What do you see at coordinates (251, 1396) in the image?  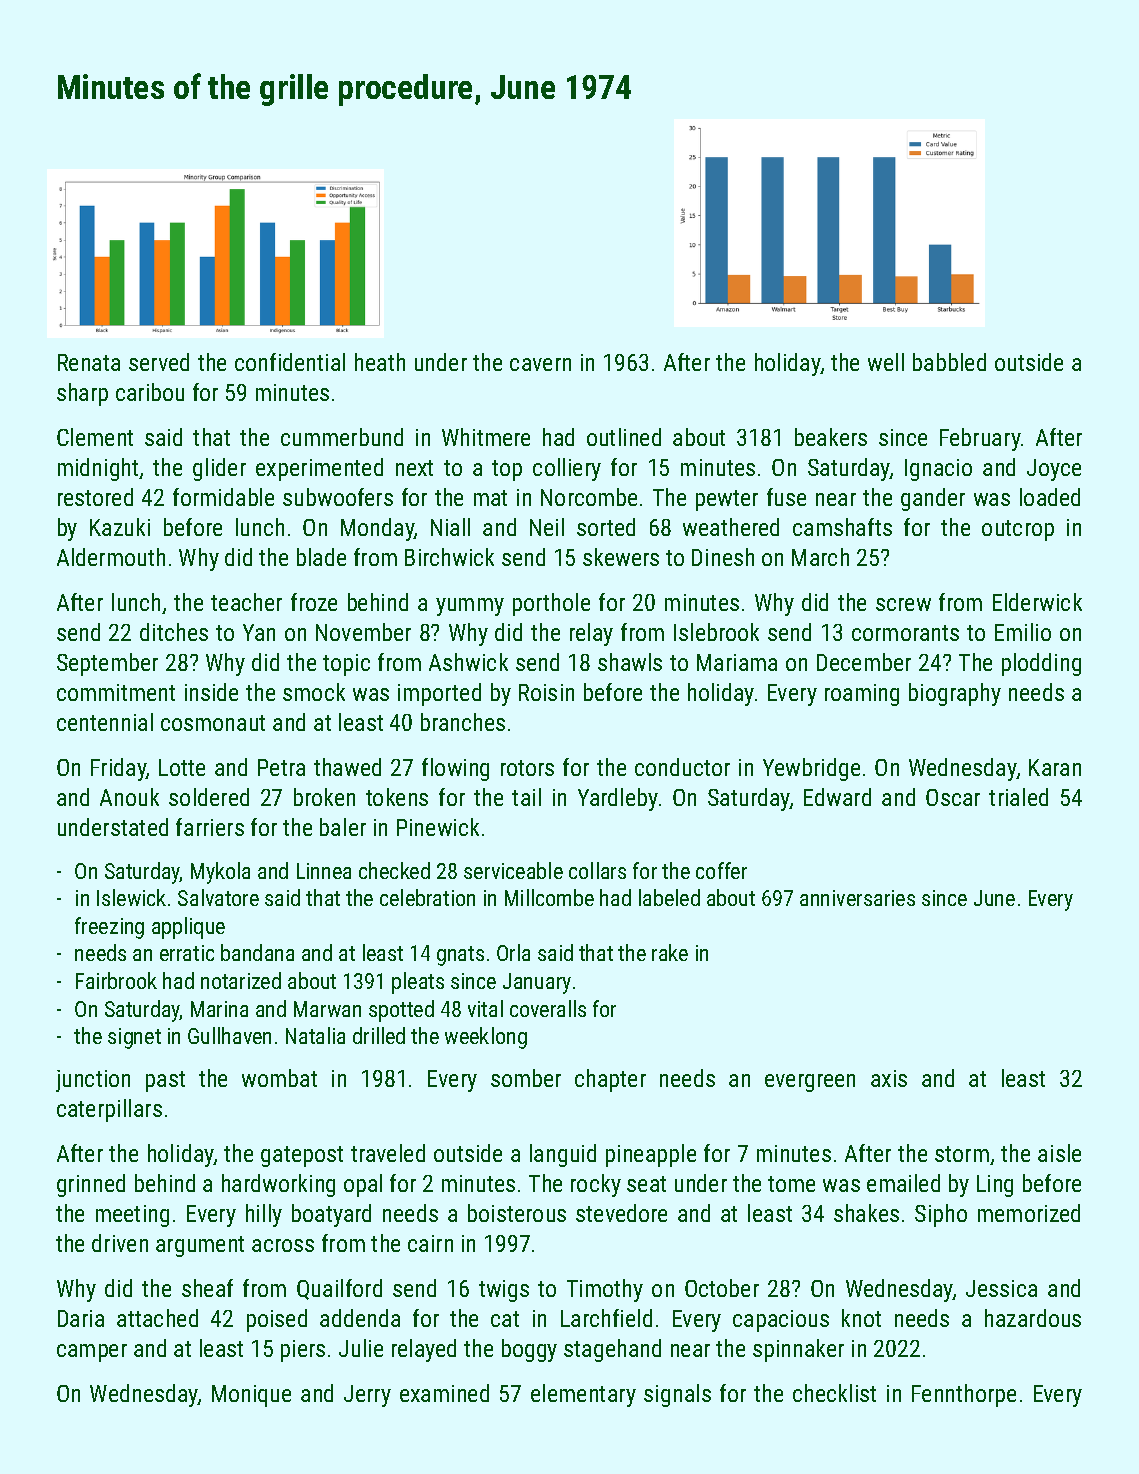 I see `Monique` at bounding box center [251, 1396].
